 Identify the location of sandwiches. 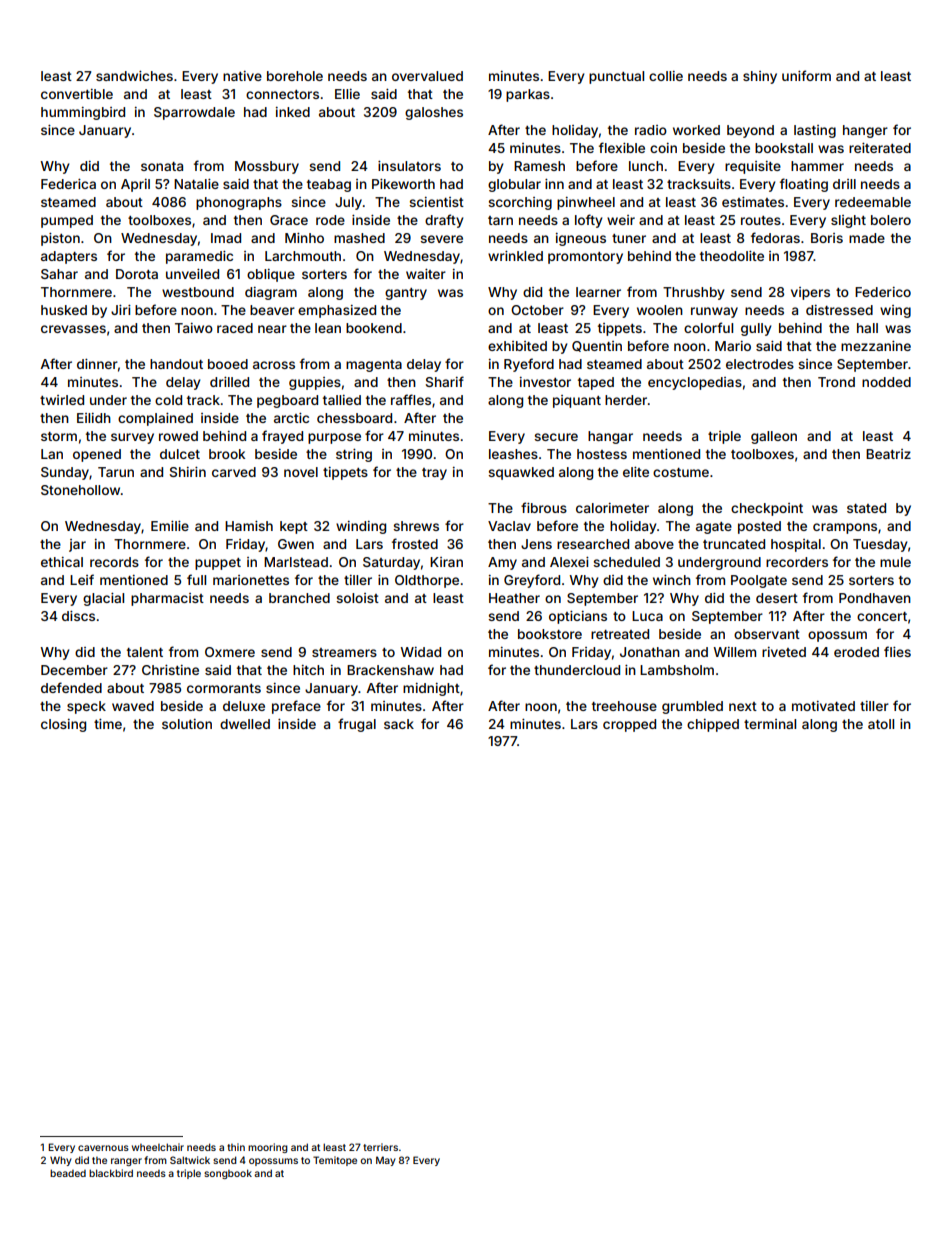
(134, 76).
